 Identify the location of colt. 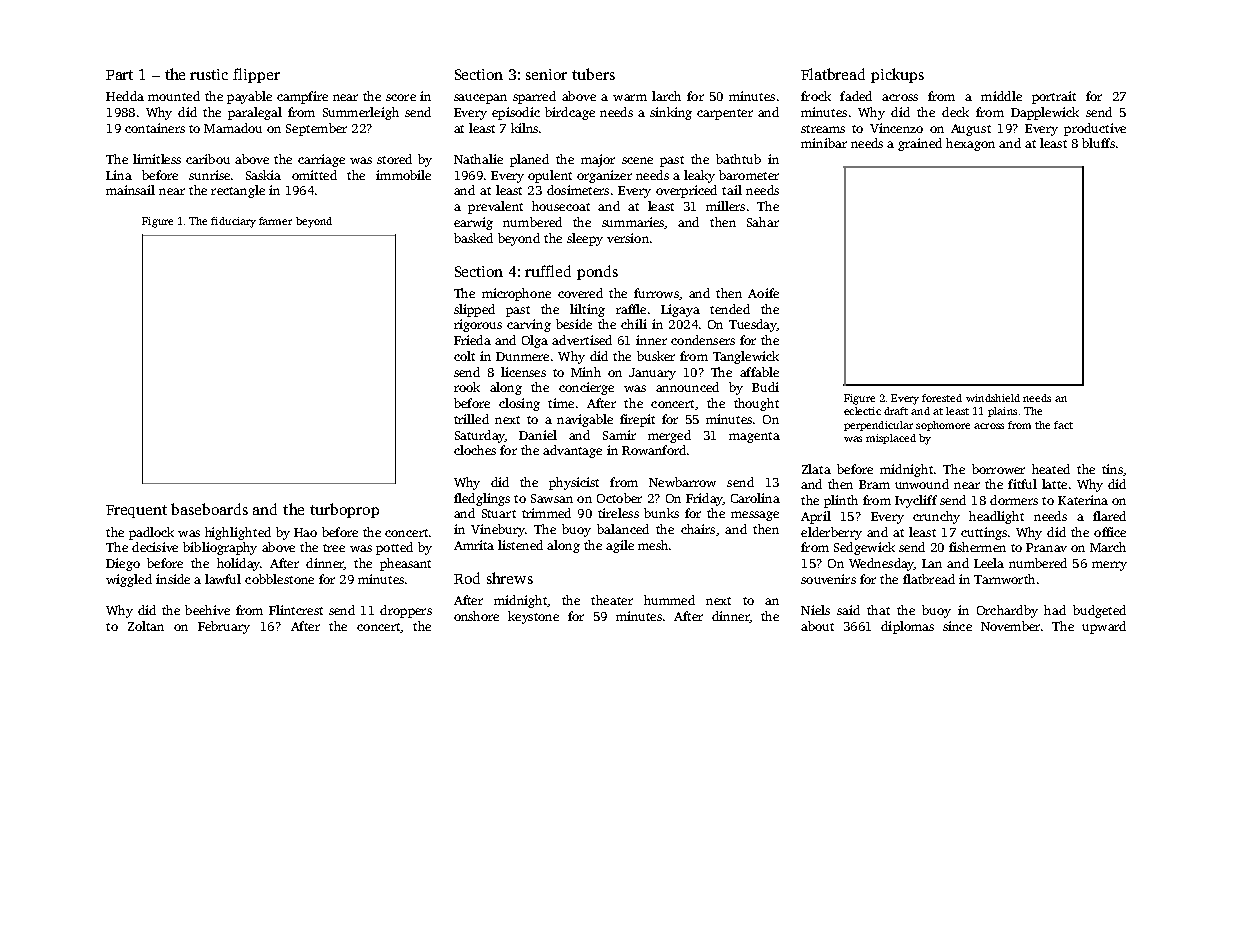
(464, 356).
